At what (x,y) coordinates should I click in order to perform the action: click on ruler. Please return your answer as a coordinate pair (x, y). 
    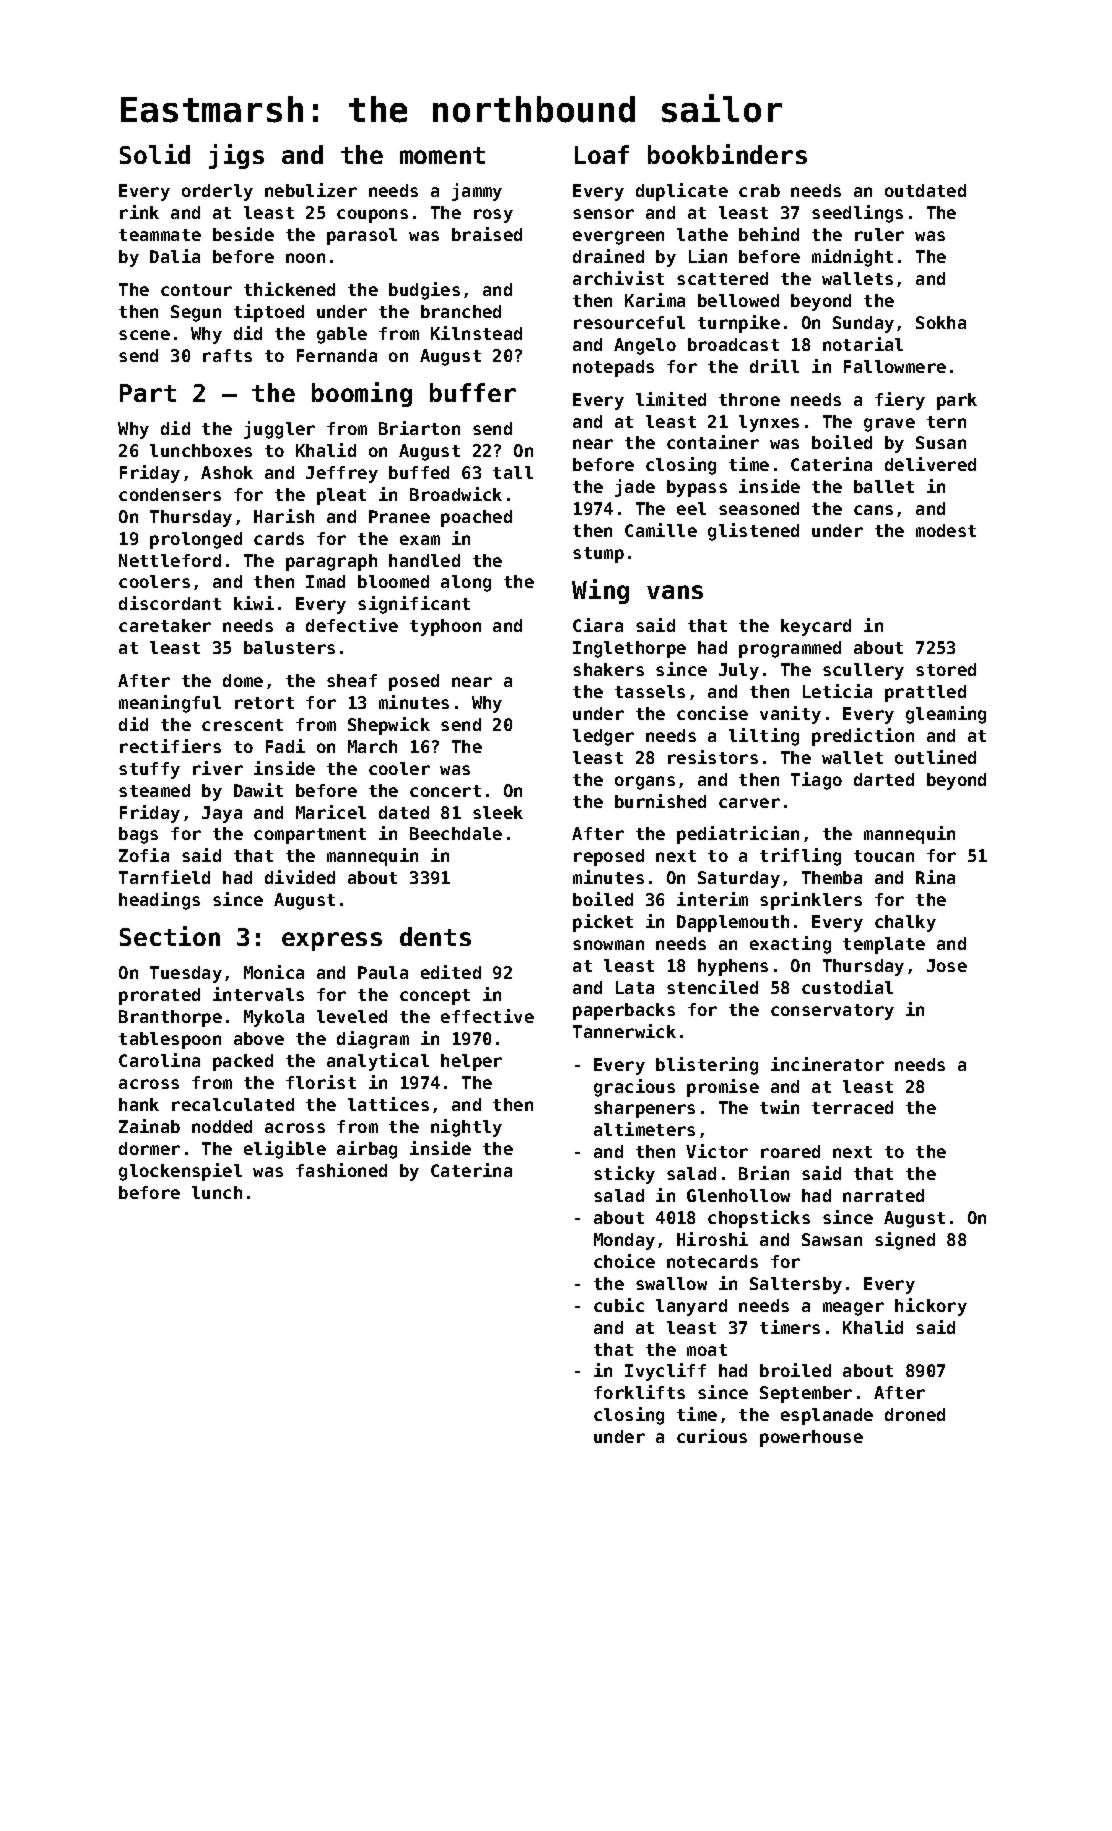
    Looking at the image, I should click on (879, 234).
